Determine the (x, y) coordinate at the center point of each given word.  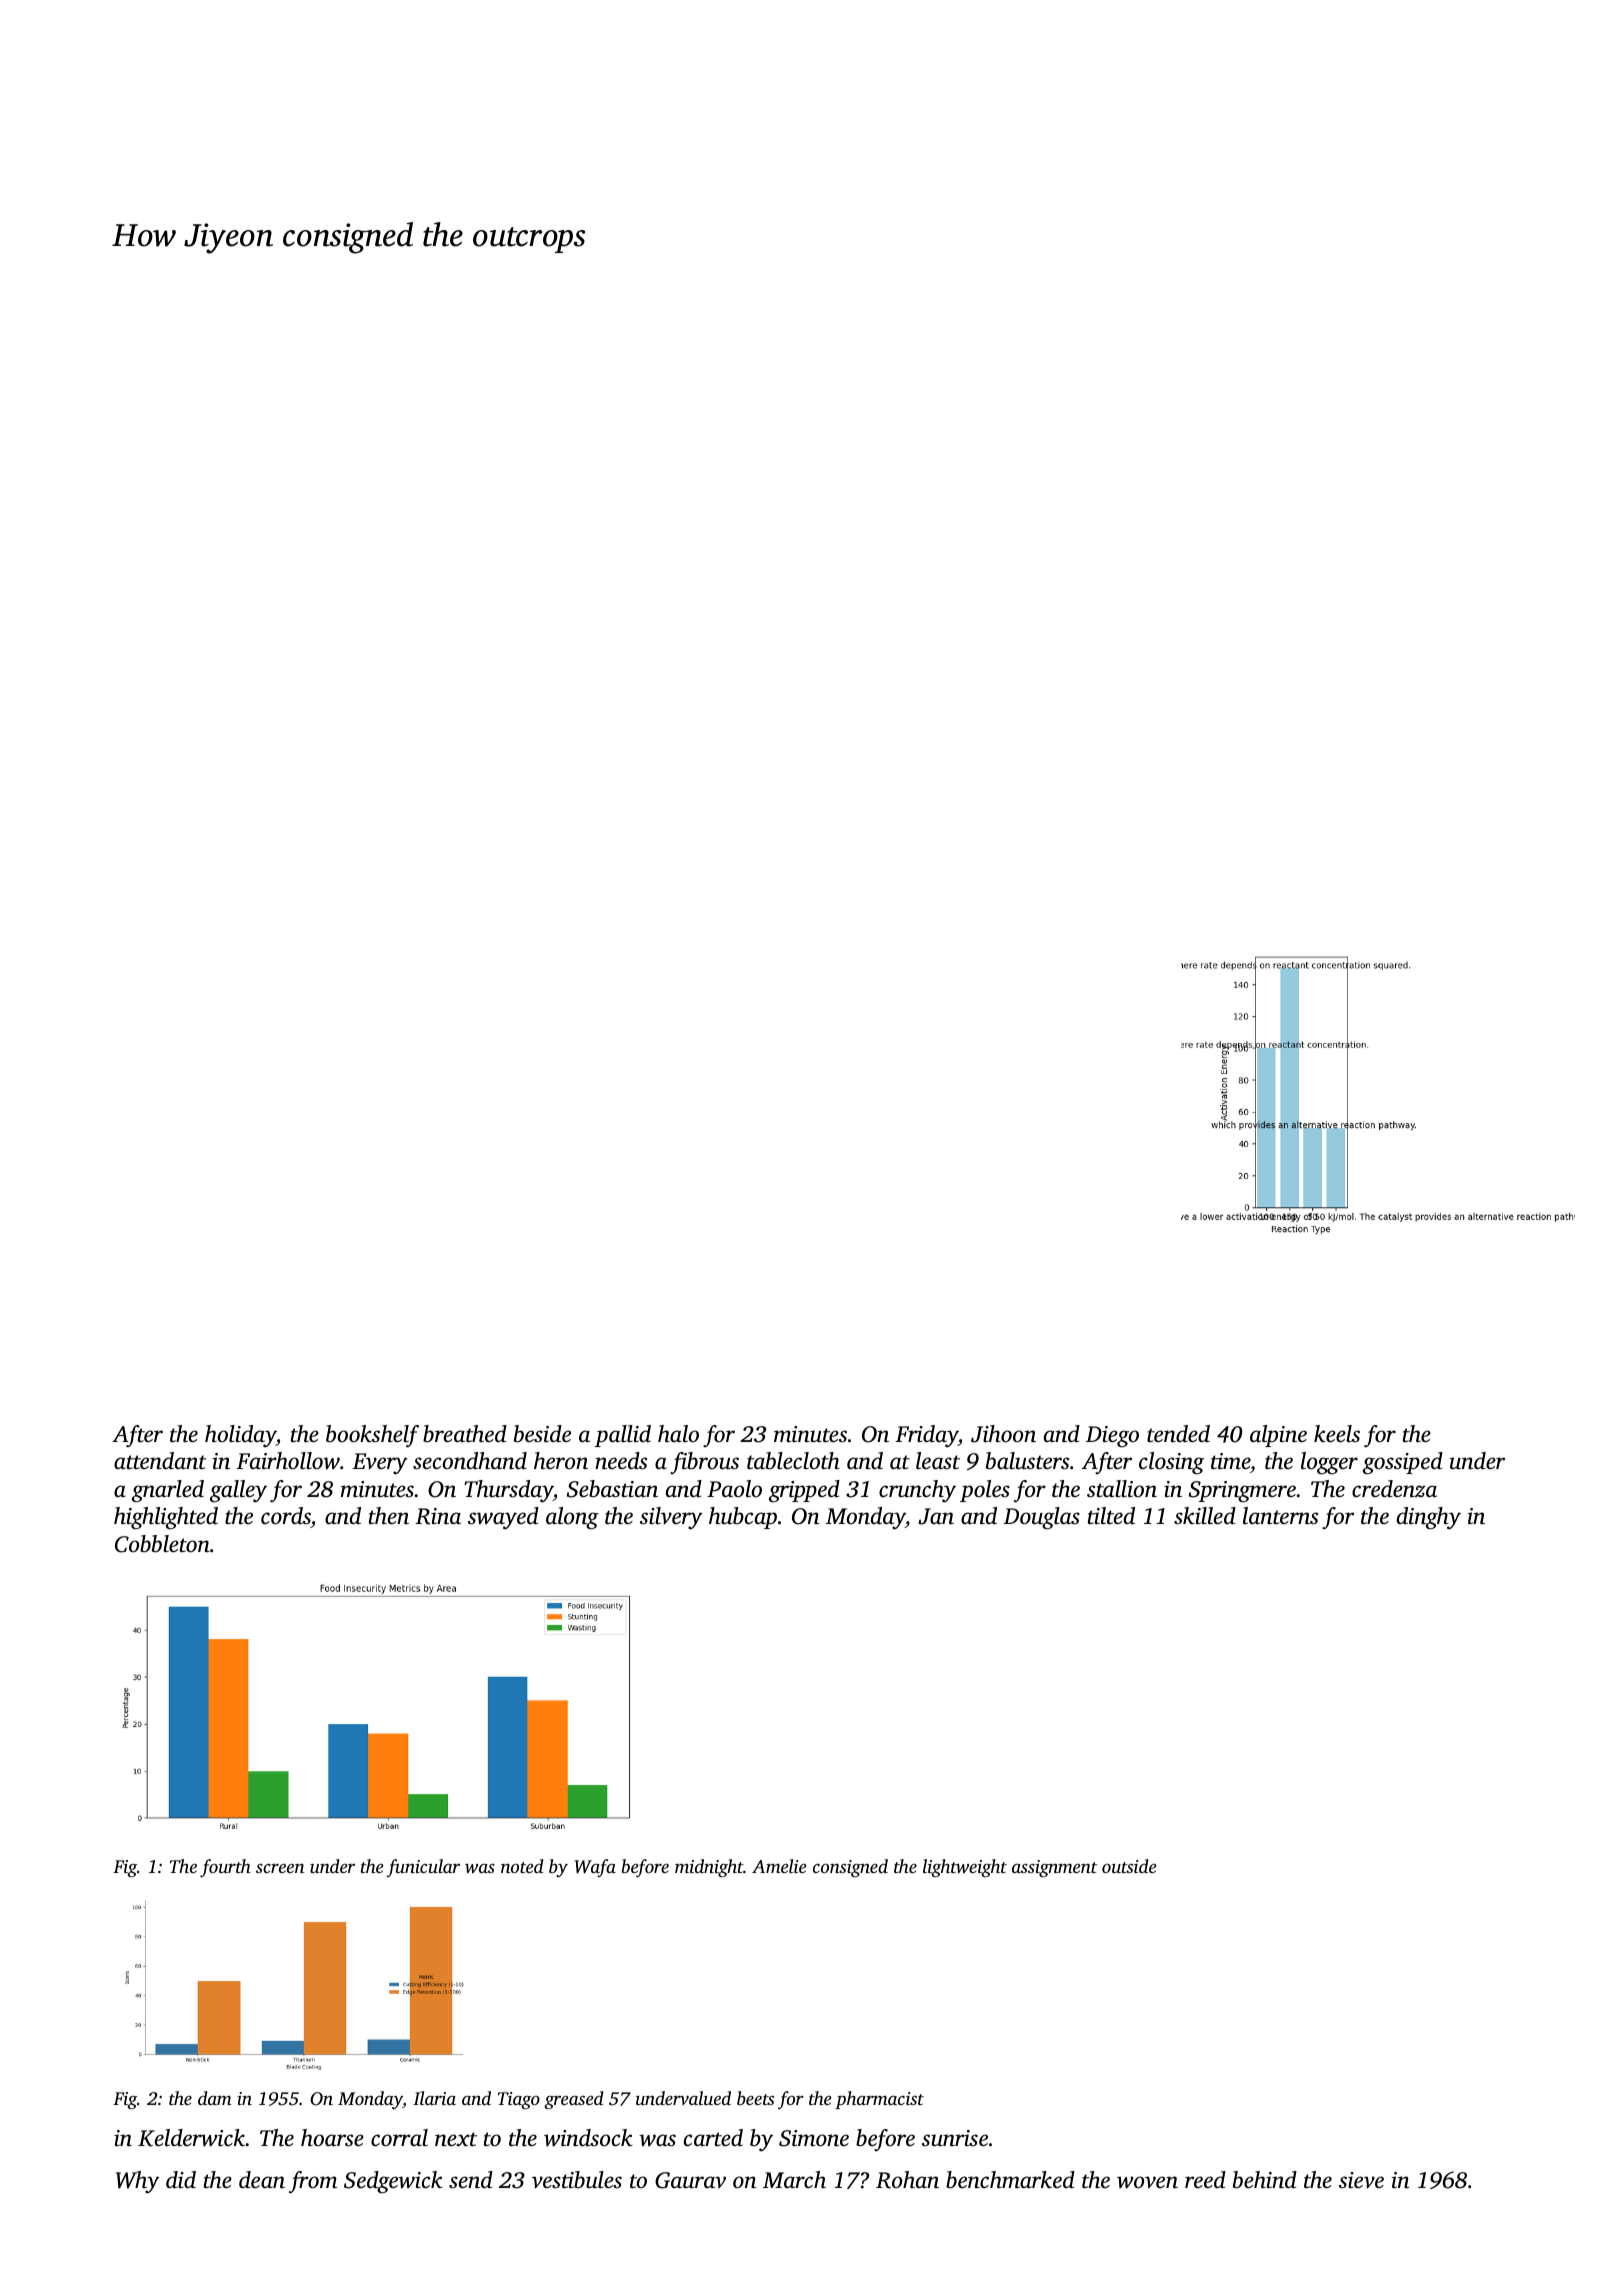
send (471, 2180)
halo (678, 1434)
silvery (671, 1518)
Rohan (907, 2180)
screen (280, 1868)
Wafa (595, 1868)
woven (1147, 2182)
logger (1329, 1463)
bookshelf (372, 1436)
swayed (503, 1518)
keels (1337, 1434)
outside (1129, 1866)
